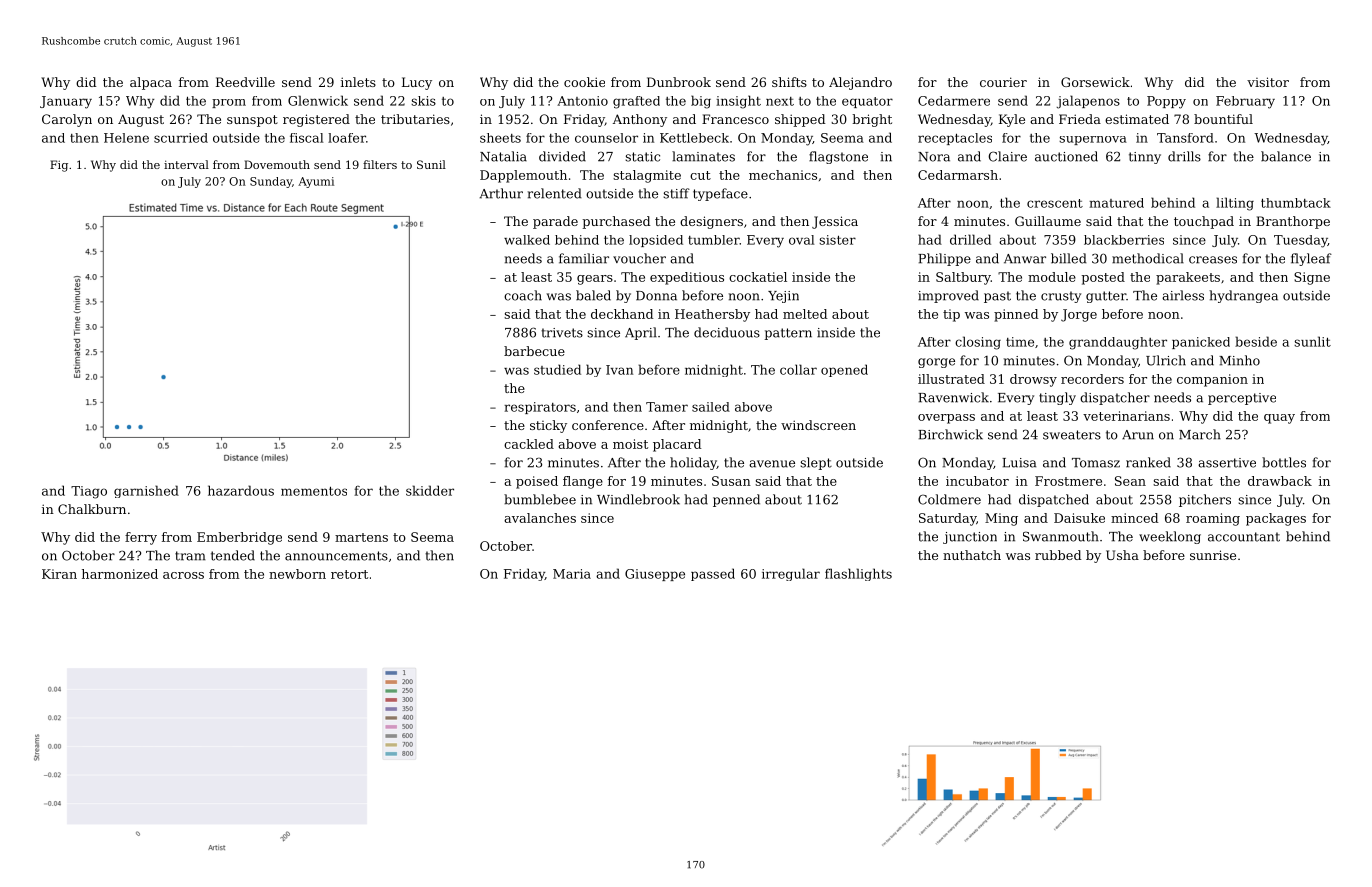 This page has height=887, width=1372. I want to click on alpaca, so click(151, 83).
